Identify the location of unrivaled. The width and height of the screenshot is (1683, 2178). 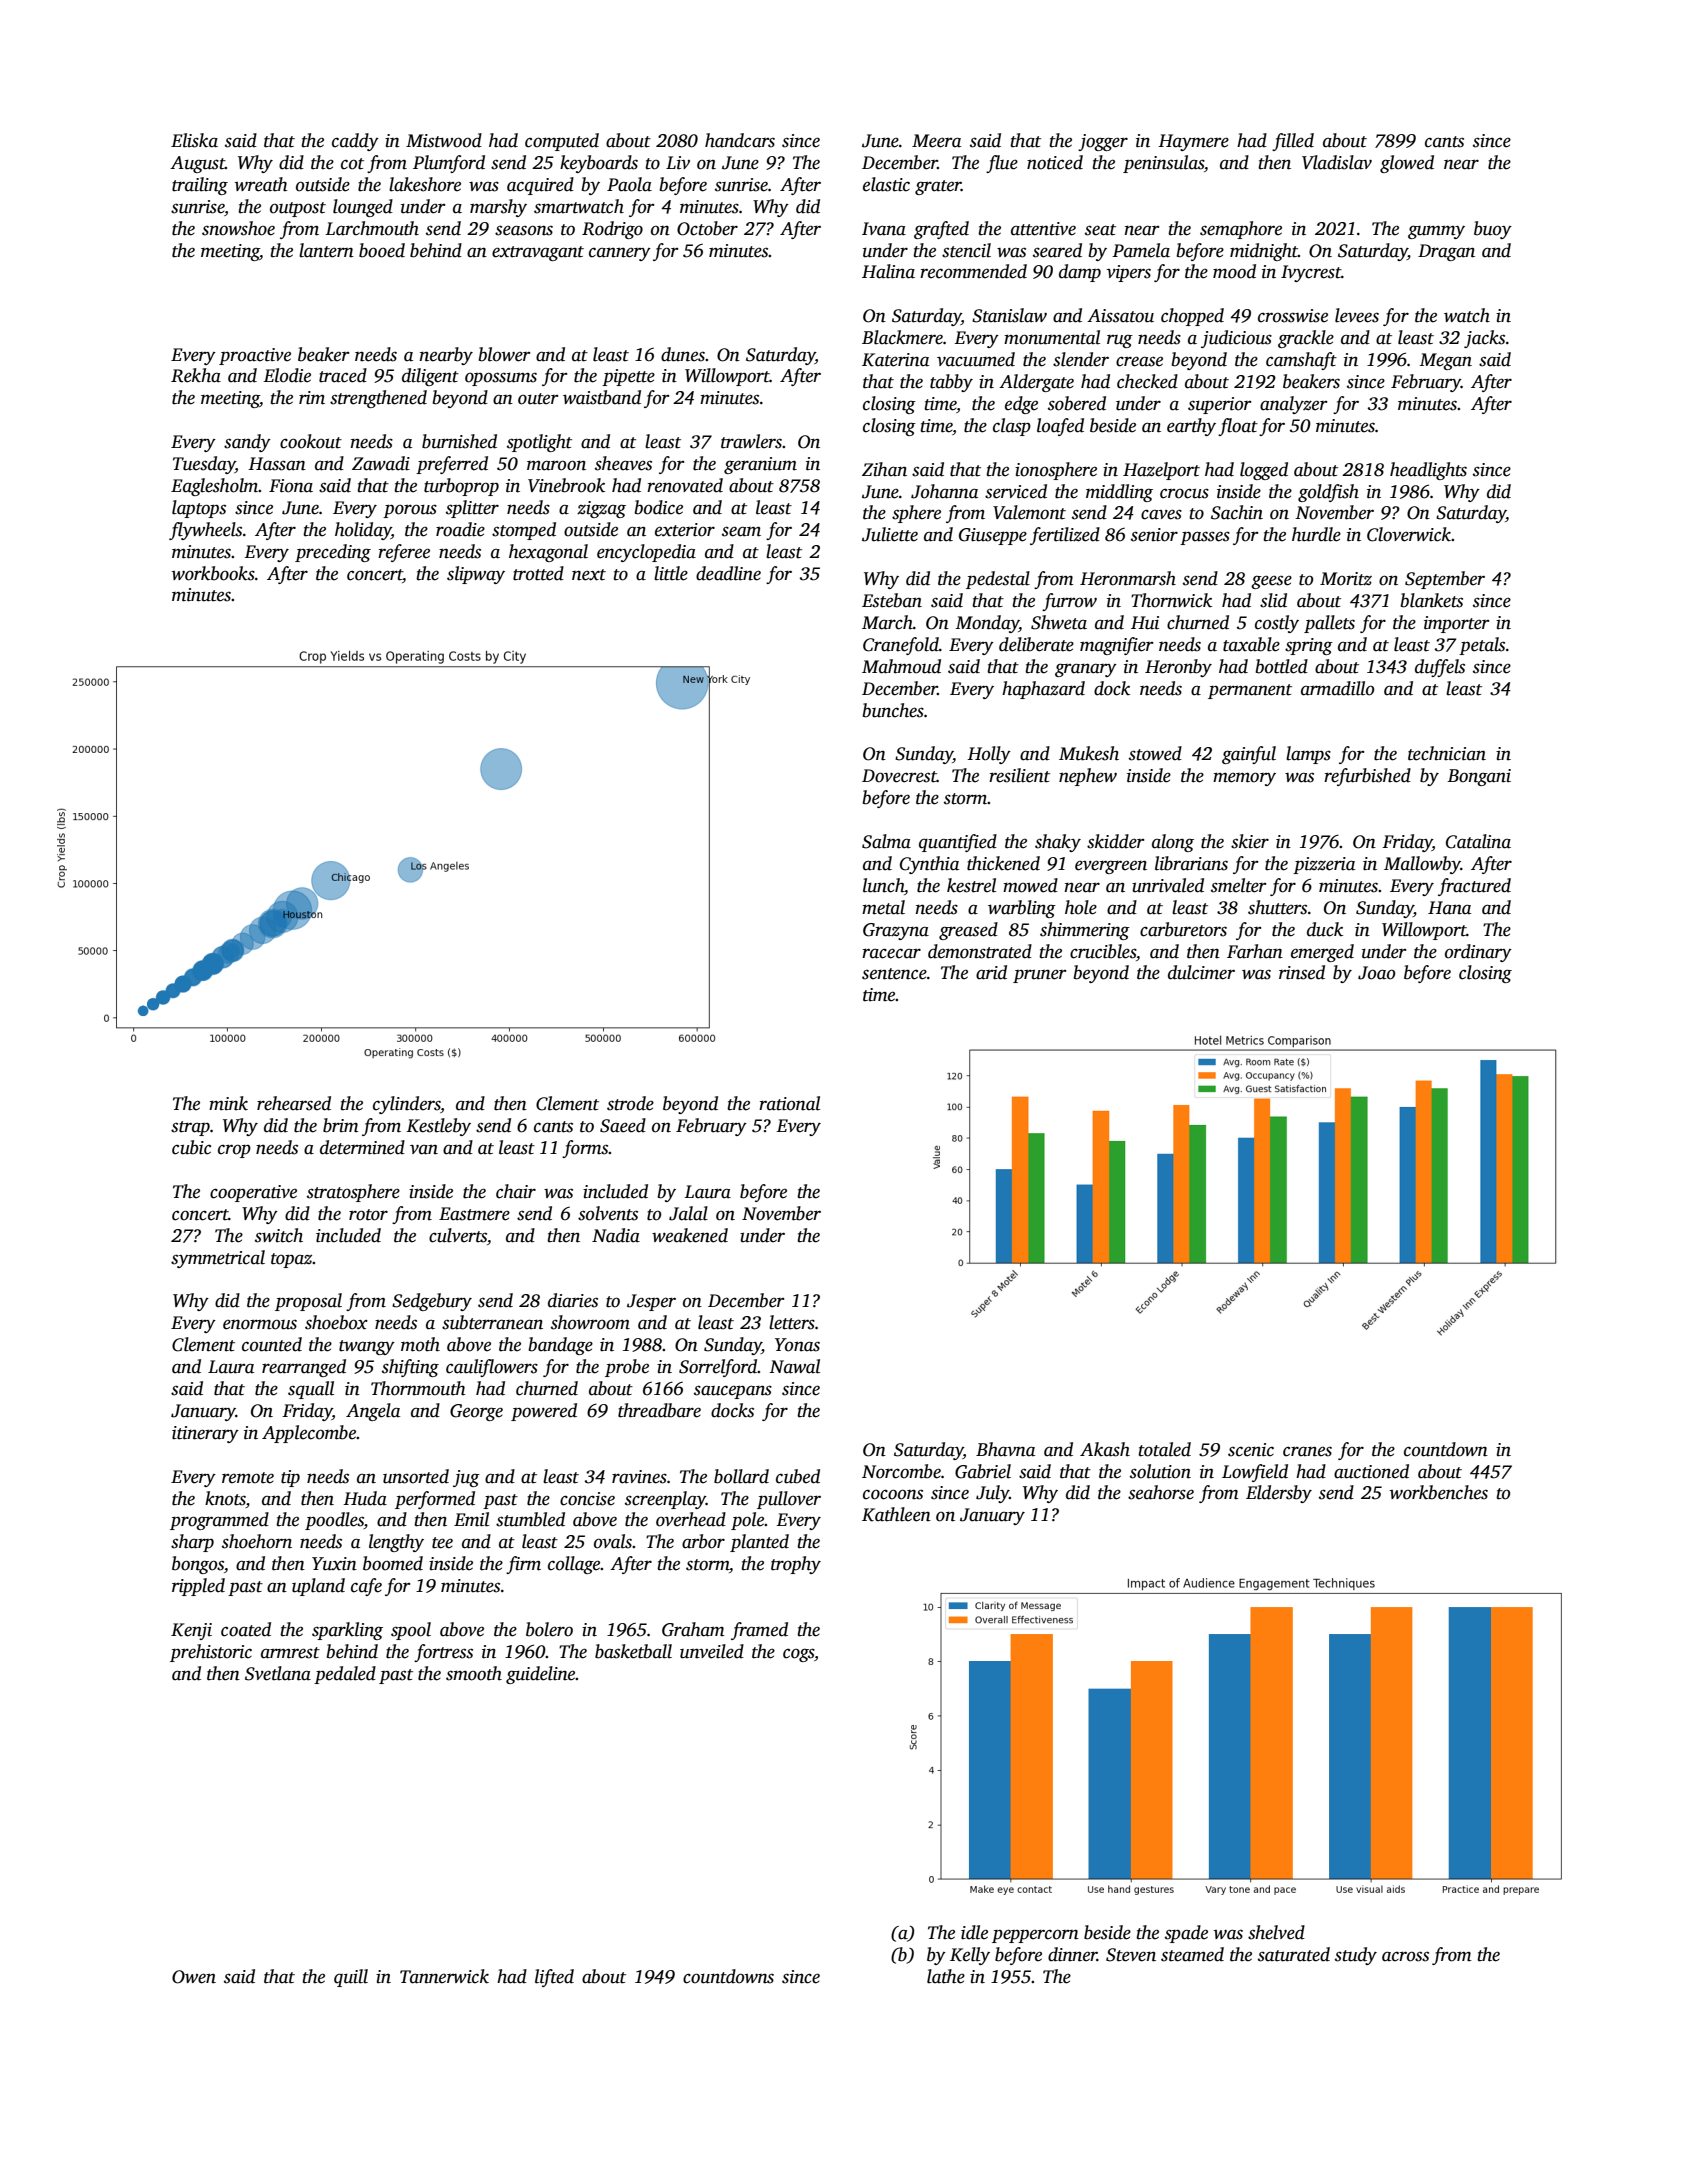
(1168, 885).
